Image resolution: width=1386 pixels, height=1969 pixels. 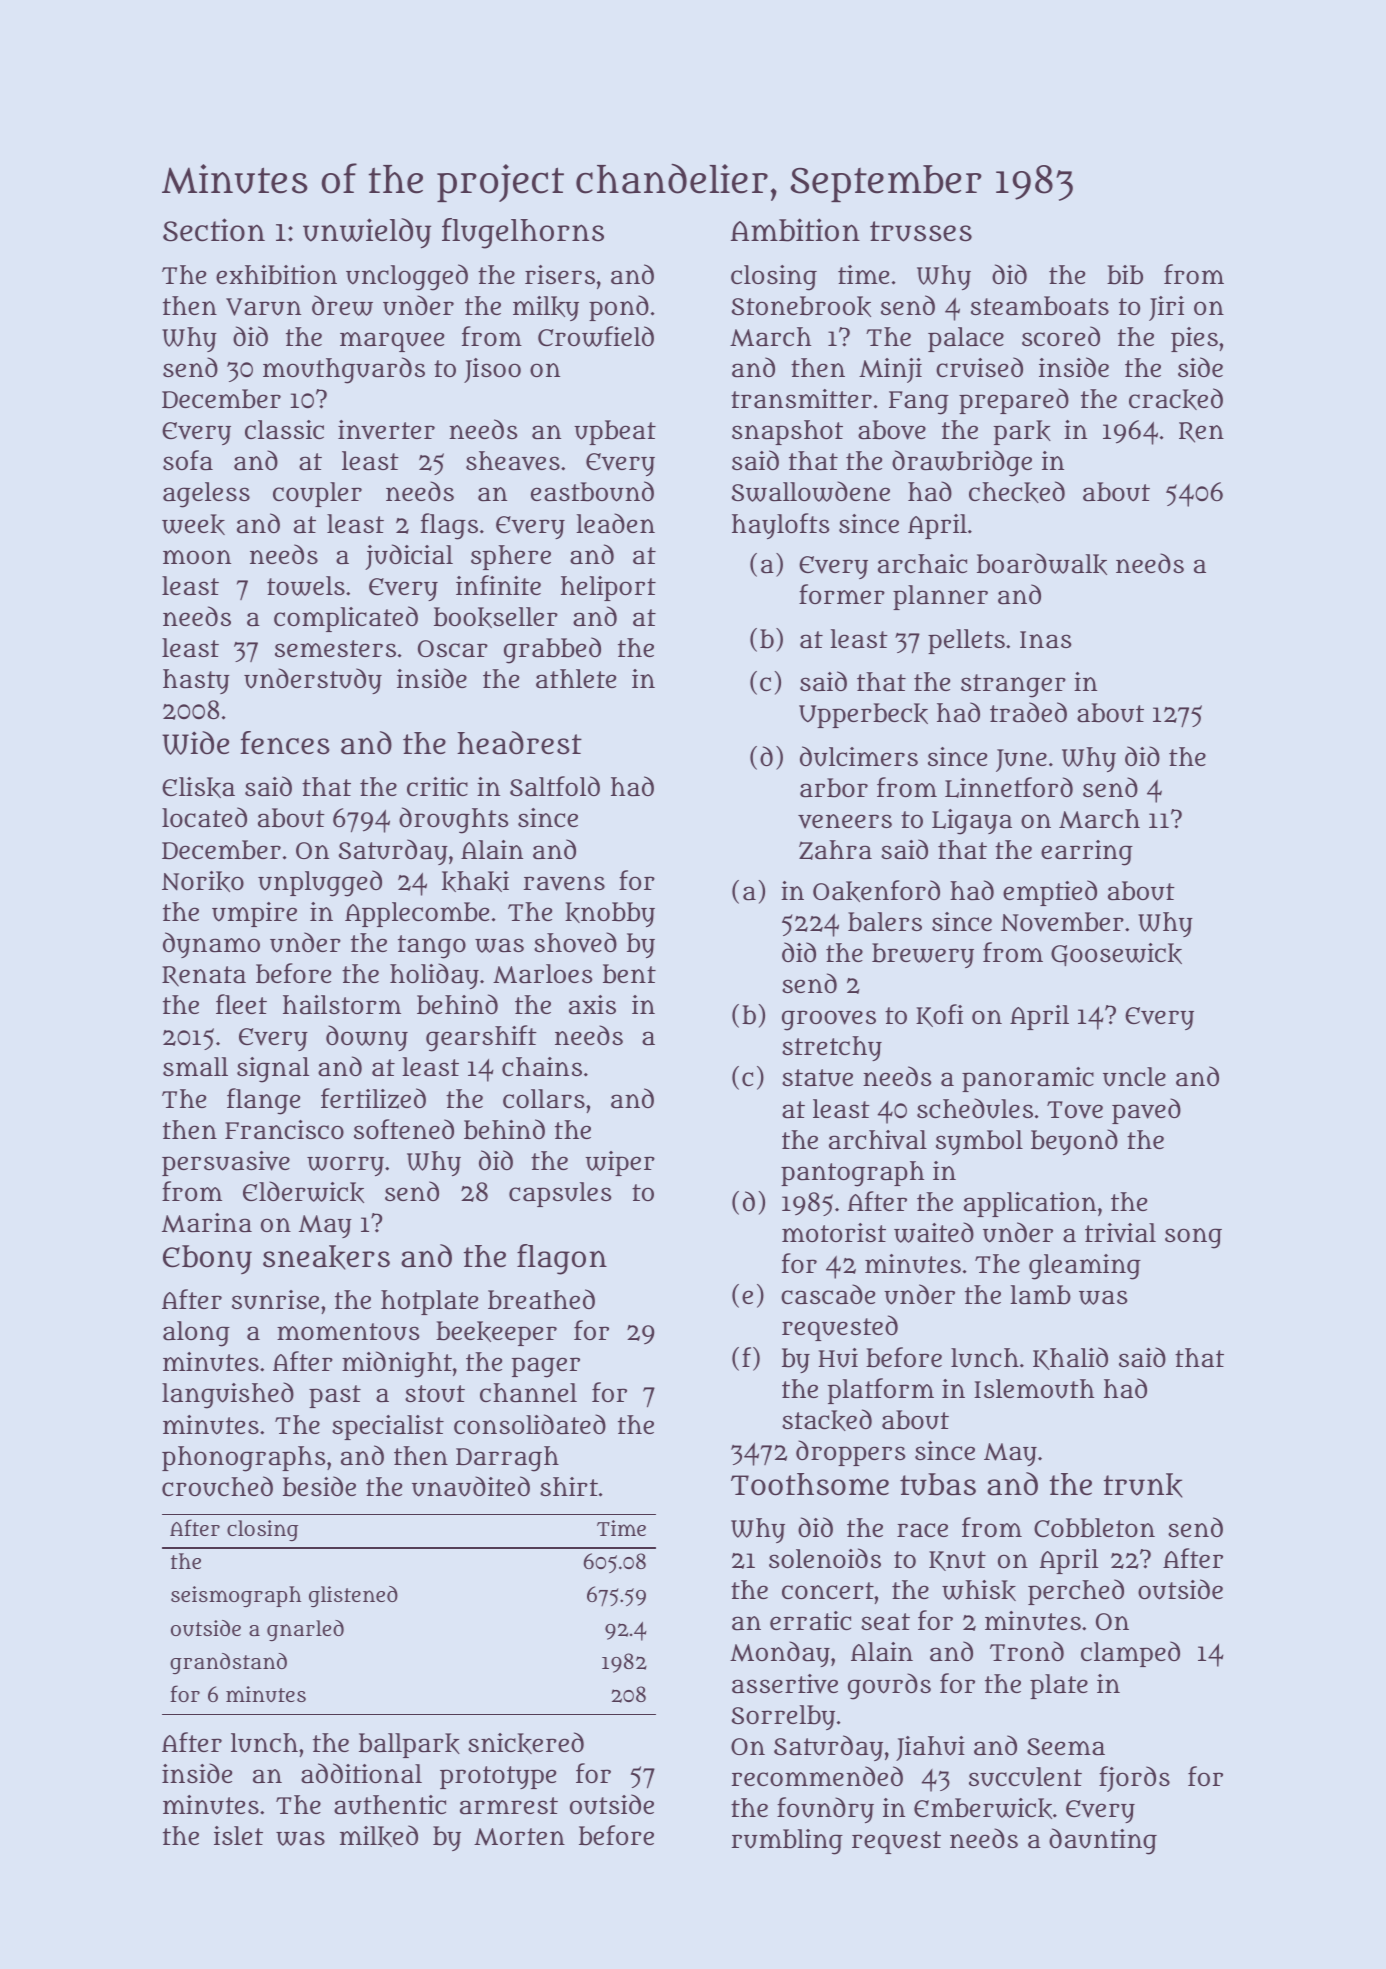 What do you see at coordinates (320, 883) in the image?
I see `unplugged` at bounding box center [320, 883].
